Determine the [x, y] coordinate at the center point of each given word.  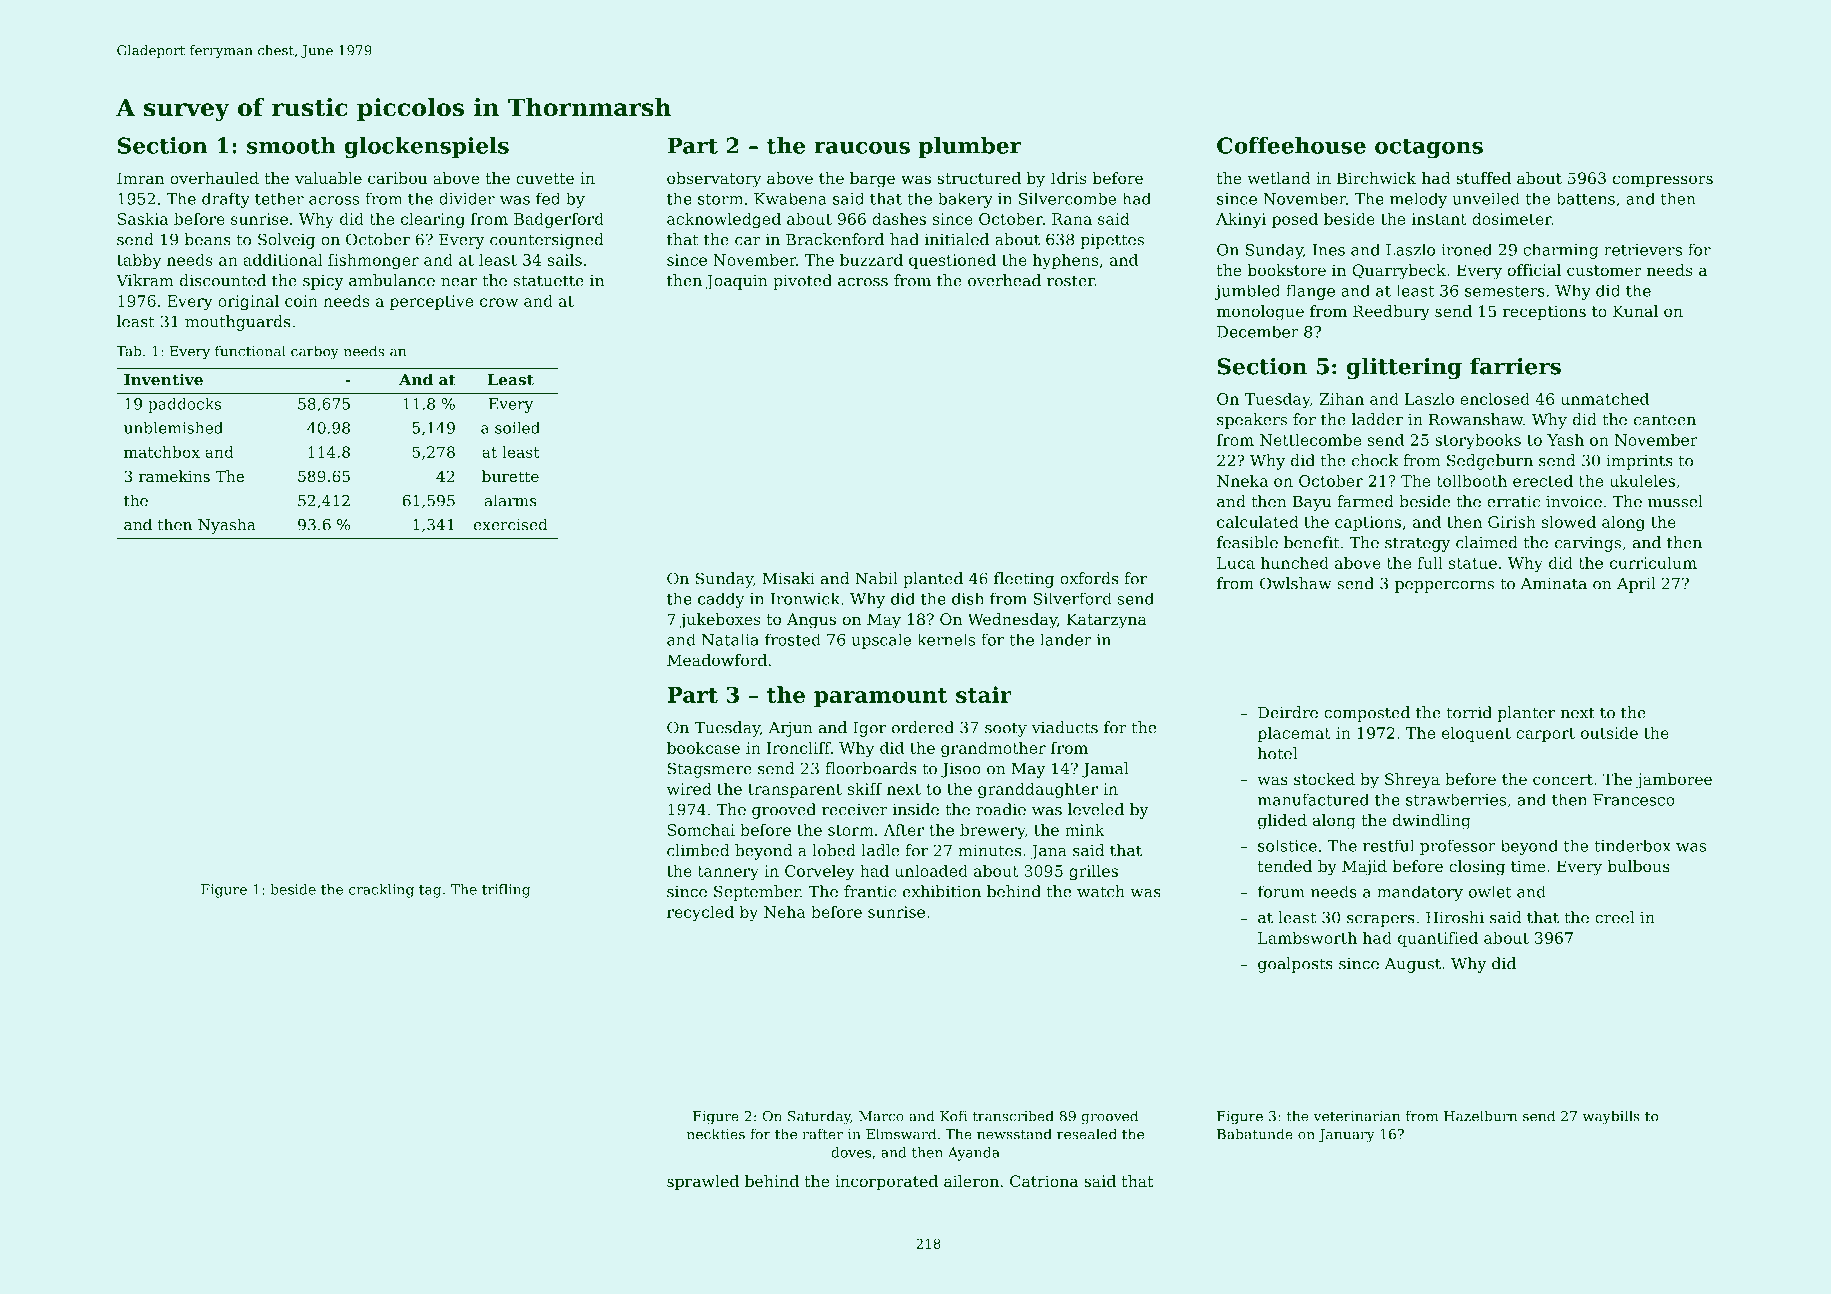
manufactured [1313, 799]
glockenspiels [426, 147]
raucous [862, 148]
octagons [1429, 148]
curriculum [1653, 563]
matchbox [162, 452]
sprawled [703, 1183]
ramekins [174, 476]
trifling [506, 891]
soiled [517, 428]
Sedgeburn [1490, 462]
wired [689, 789]
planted [933, 580]
